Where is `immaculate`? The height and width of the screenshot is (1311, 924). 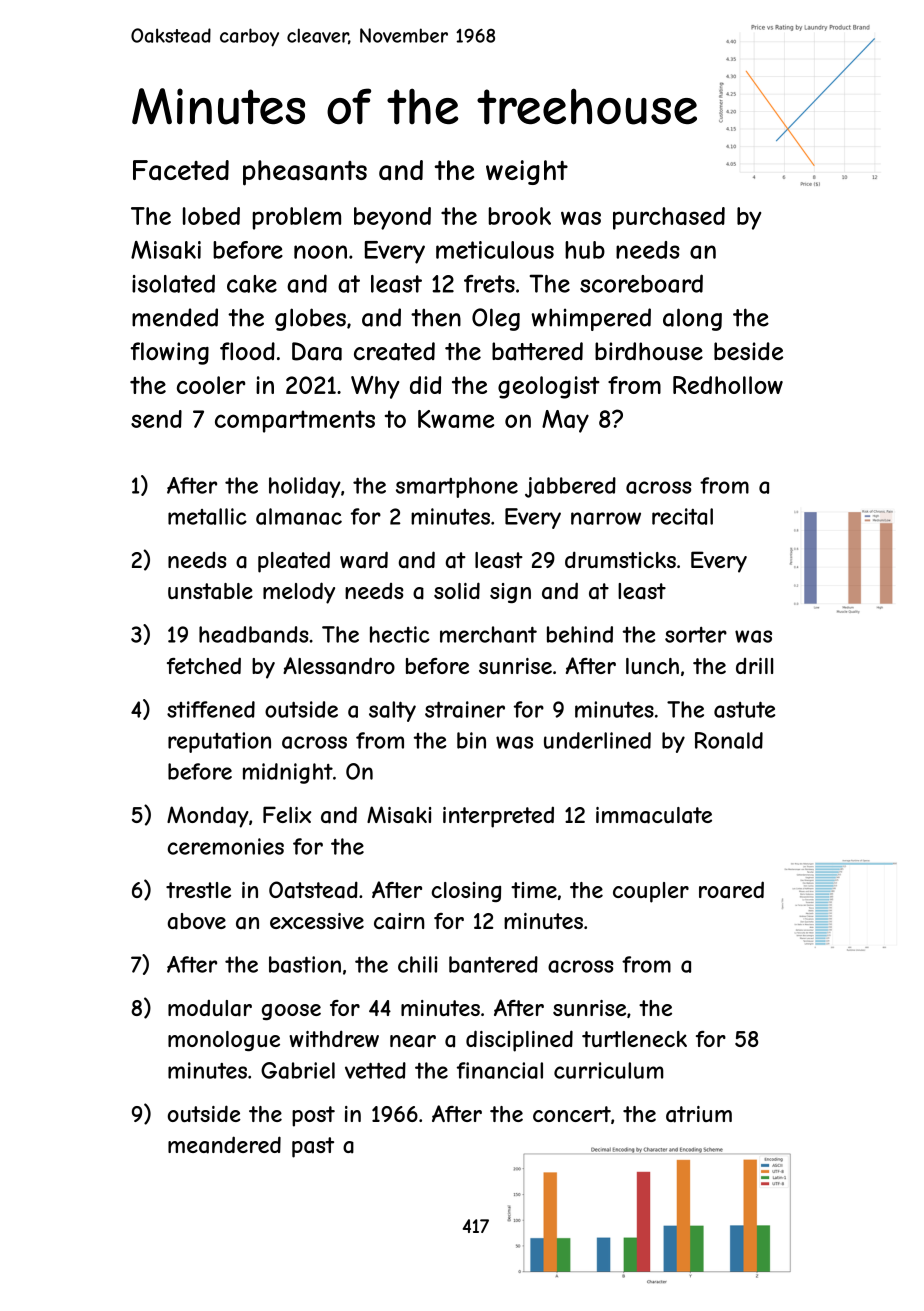 immaculate is located at coordinates (654, 815).
